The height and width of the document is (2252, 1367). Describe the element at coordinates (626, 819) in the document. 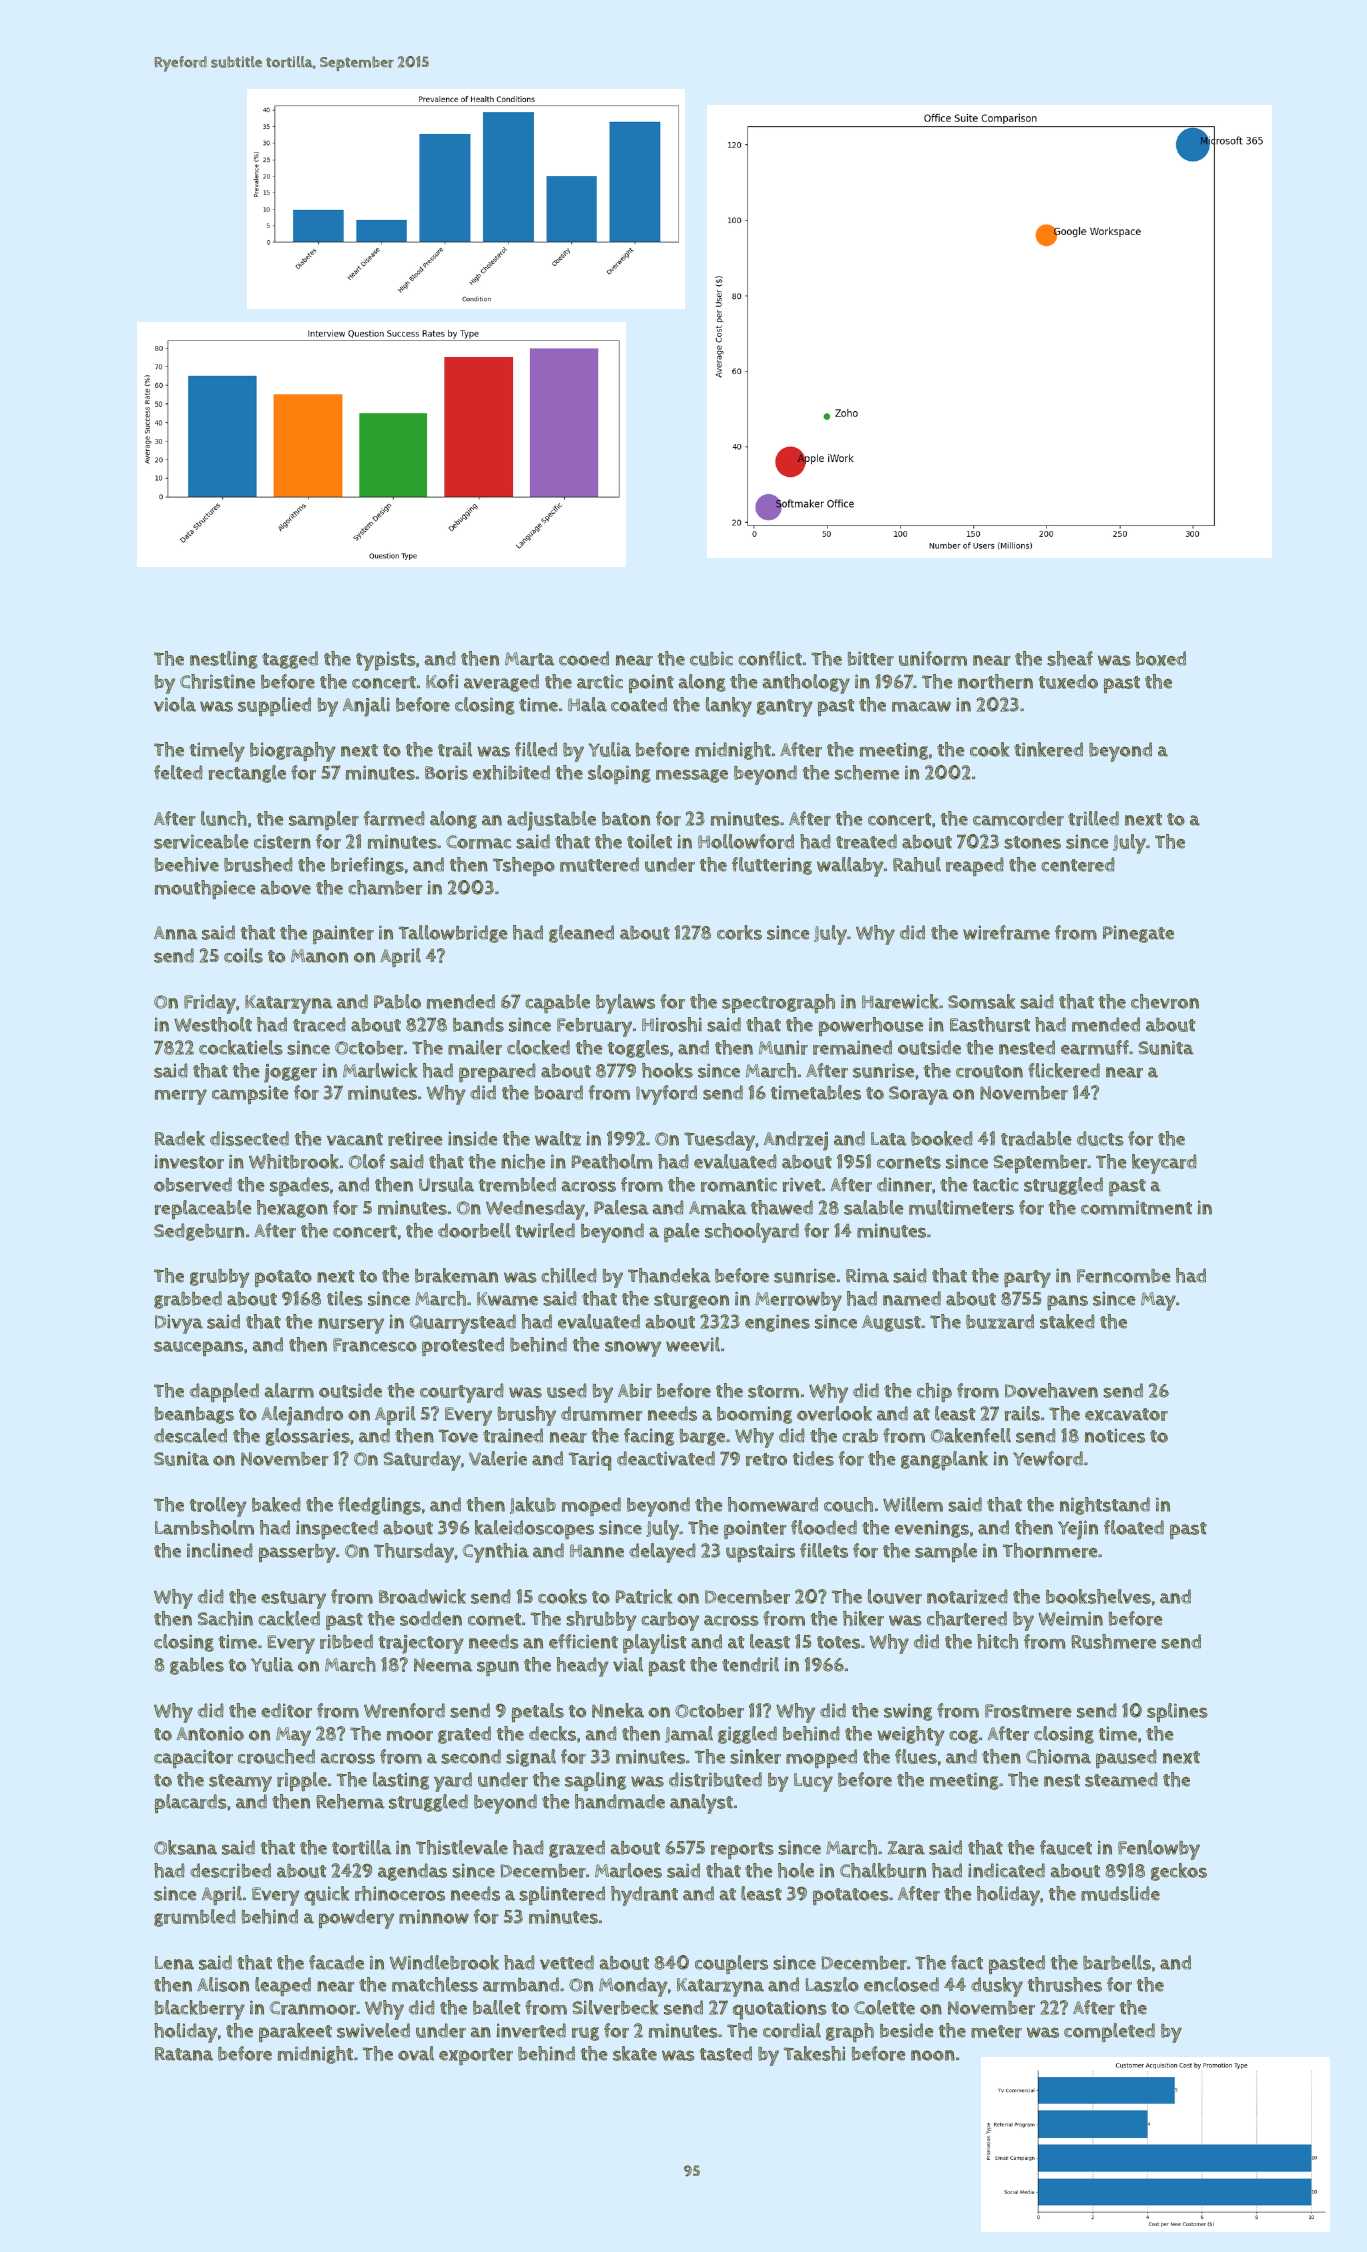

I see `baton` at that location.
